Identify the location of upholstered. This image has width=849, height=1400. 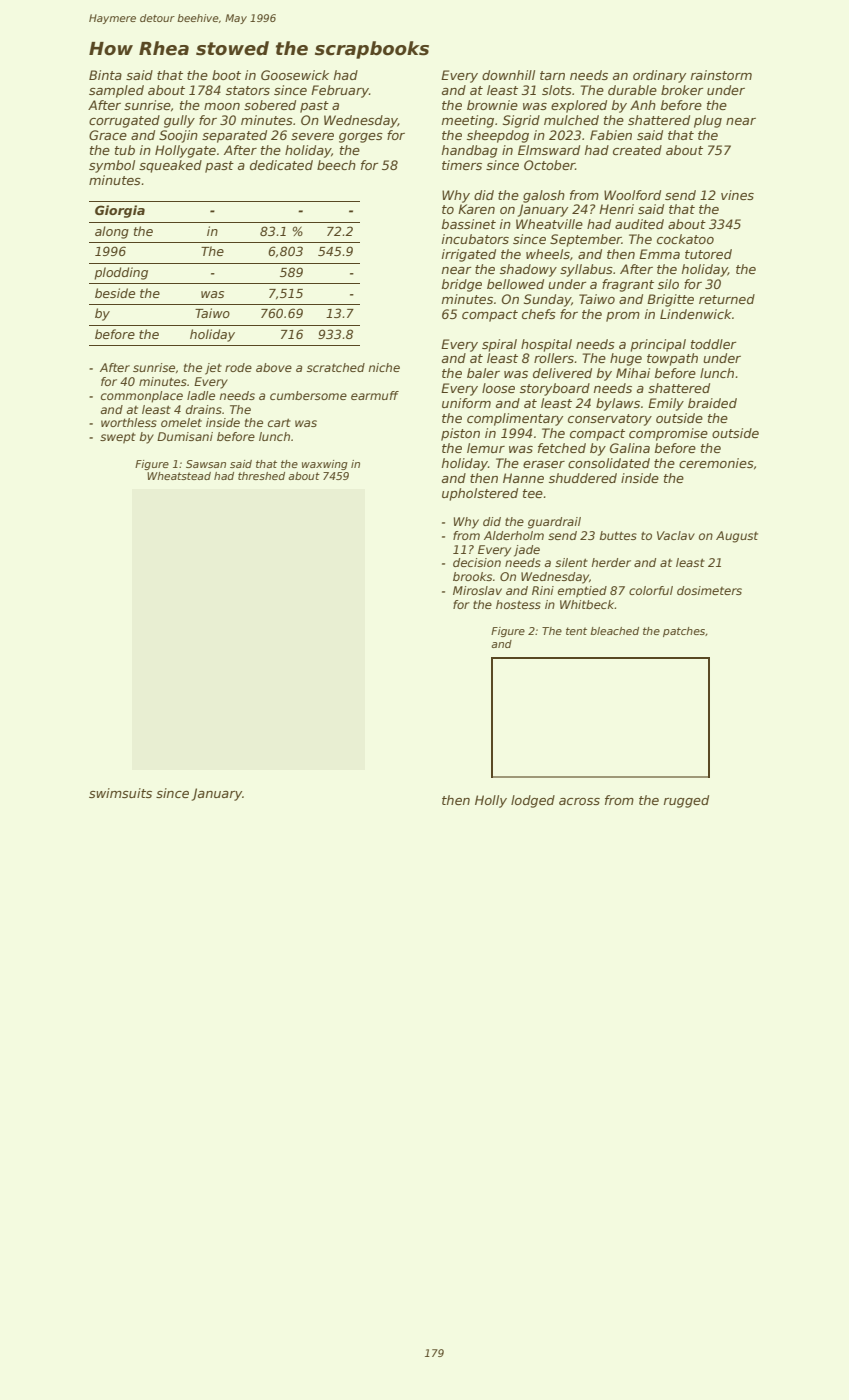
(480, 494).
